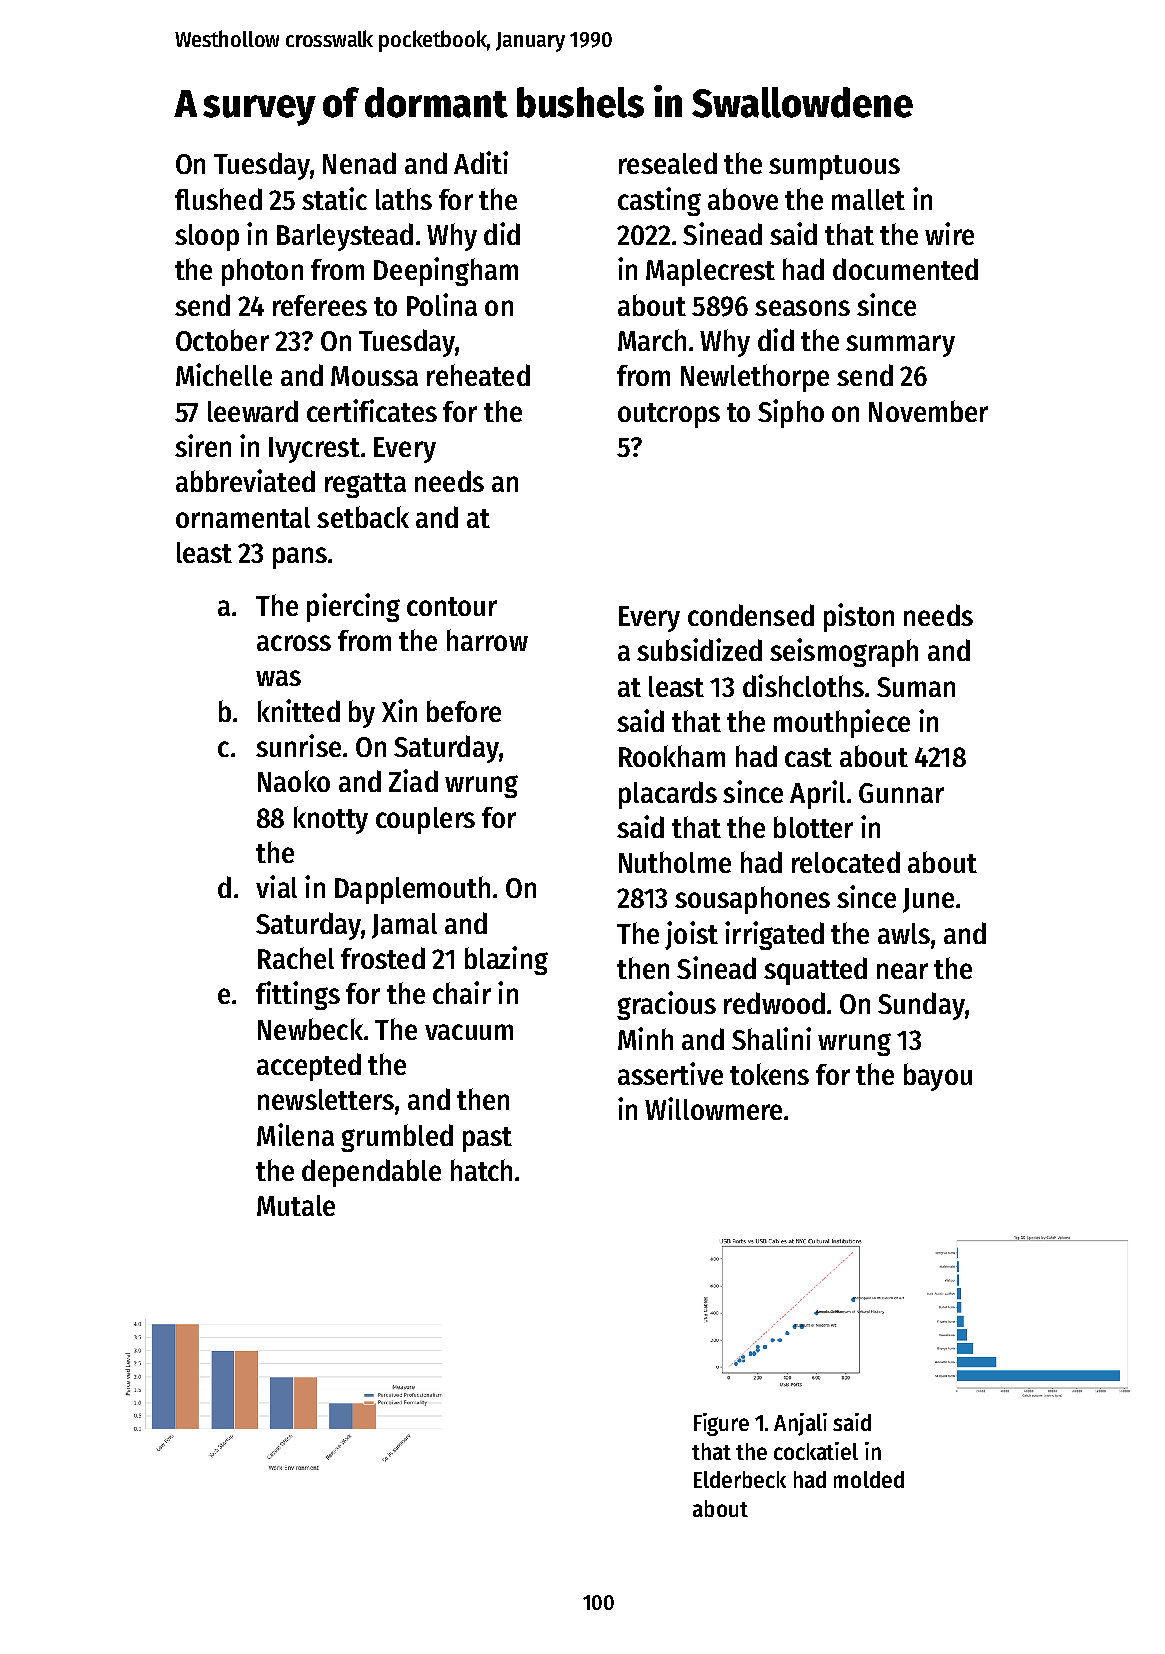  I want to click on molded, so click(869, 1479).
